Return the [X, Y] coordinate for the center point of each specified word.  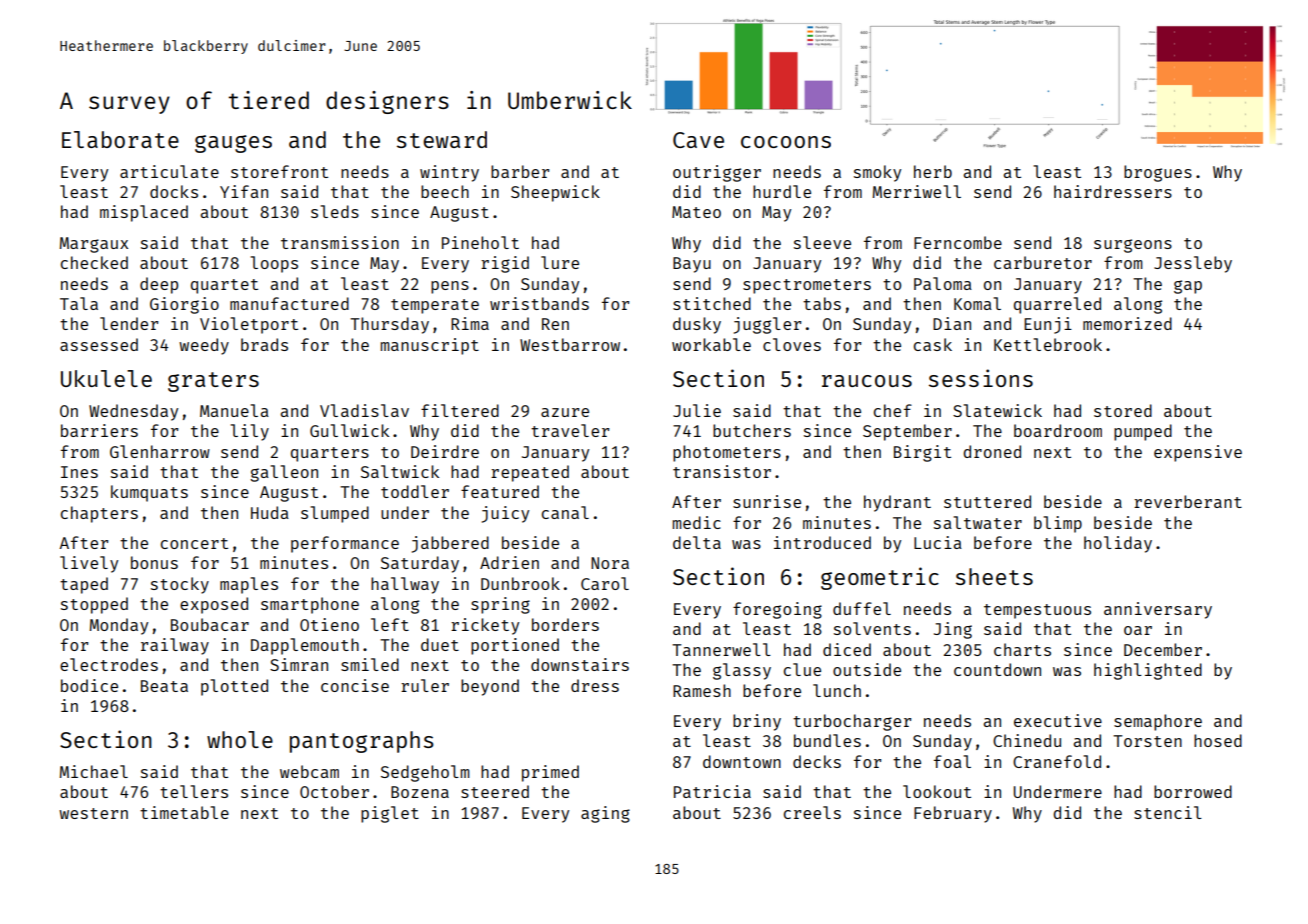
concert [194, 543]
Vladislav [364, 410]
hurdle [782, 191]
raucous [867, 381]
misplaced [144, 213]
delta [697, 542]
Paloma [943, 283]
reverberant [1188, 501]
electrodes [109, 664]
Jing [953, 630]
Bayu [692, 265]
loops [274, 264]
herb [933, 171]
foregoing [777, 610]
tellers [194, 791]
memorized [1127, 323]
